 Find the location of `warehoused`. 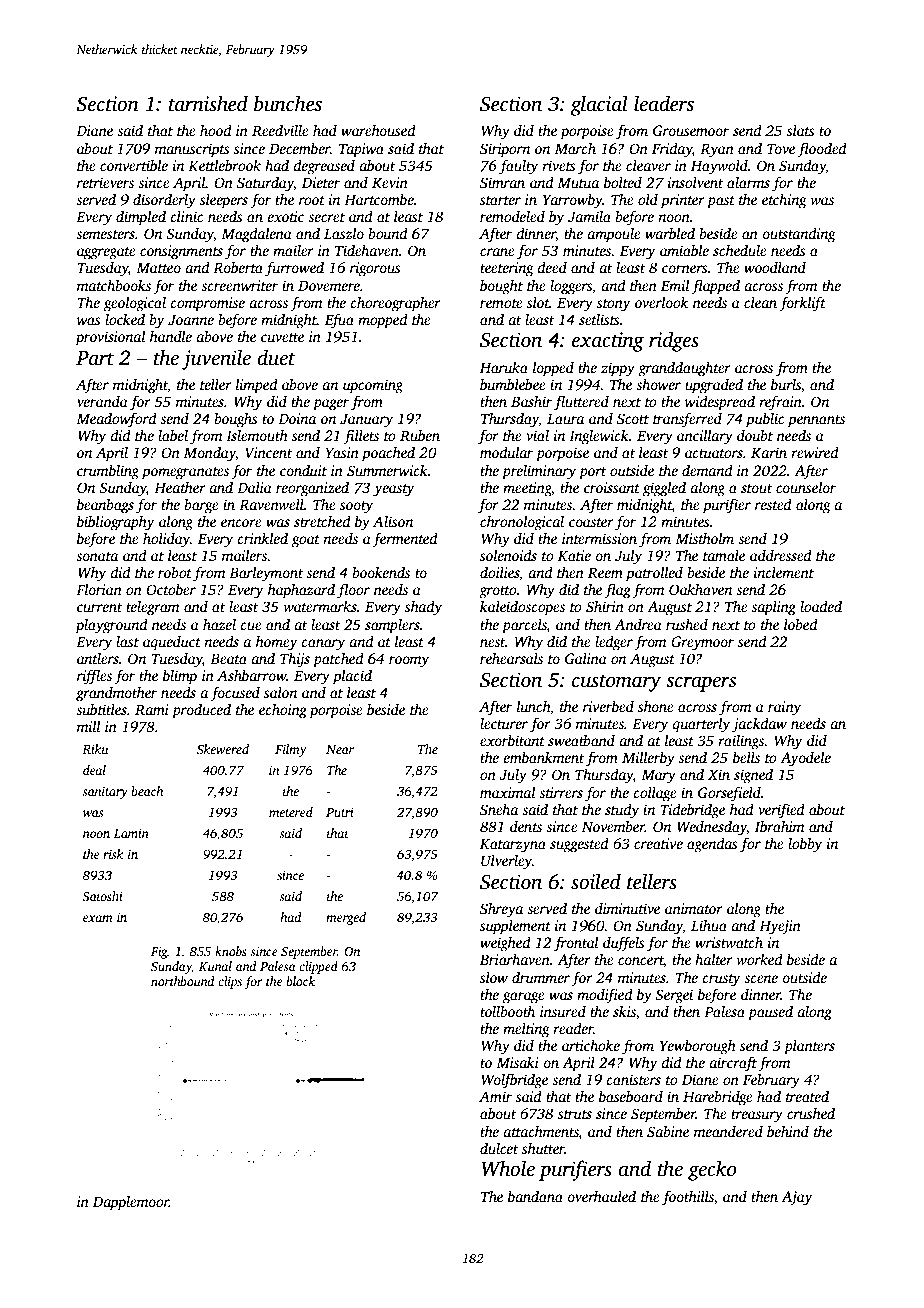

warehoused is located at coordinates (378, 130).
